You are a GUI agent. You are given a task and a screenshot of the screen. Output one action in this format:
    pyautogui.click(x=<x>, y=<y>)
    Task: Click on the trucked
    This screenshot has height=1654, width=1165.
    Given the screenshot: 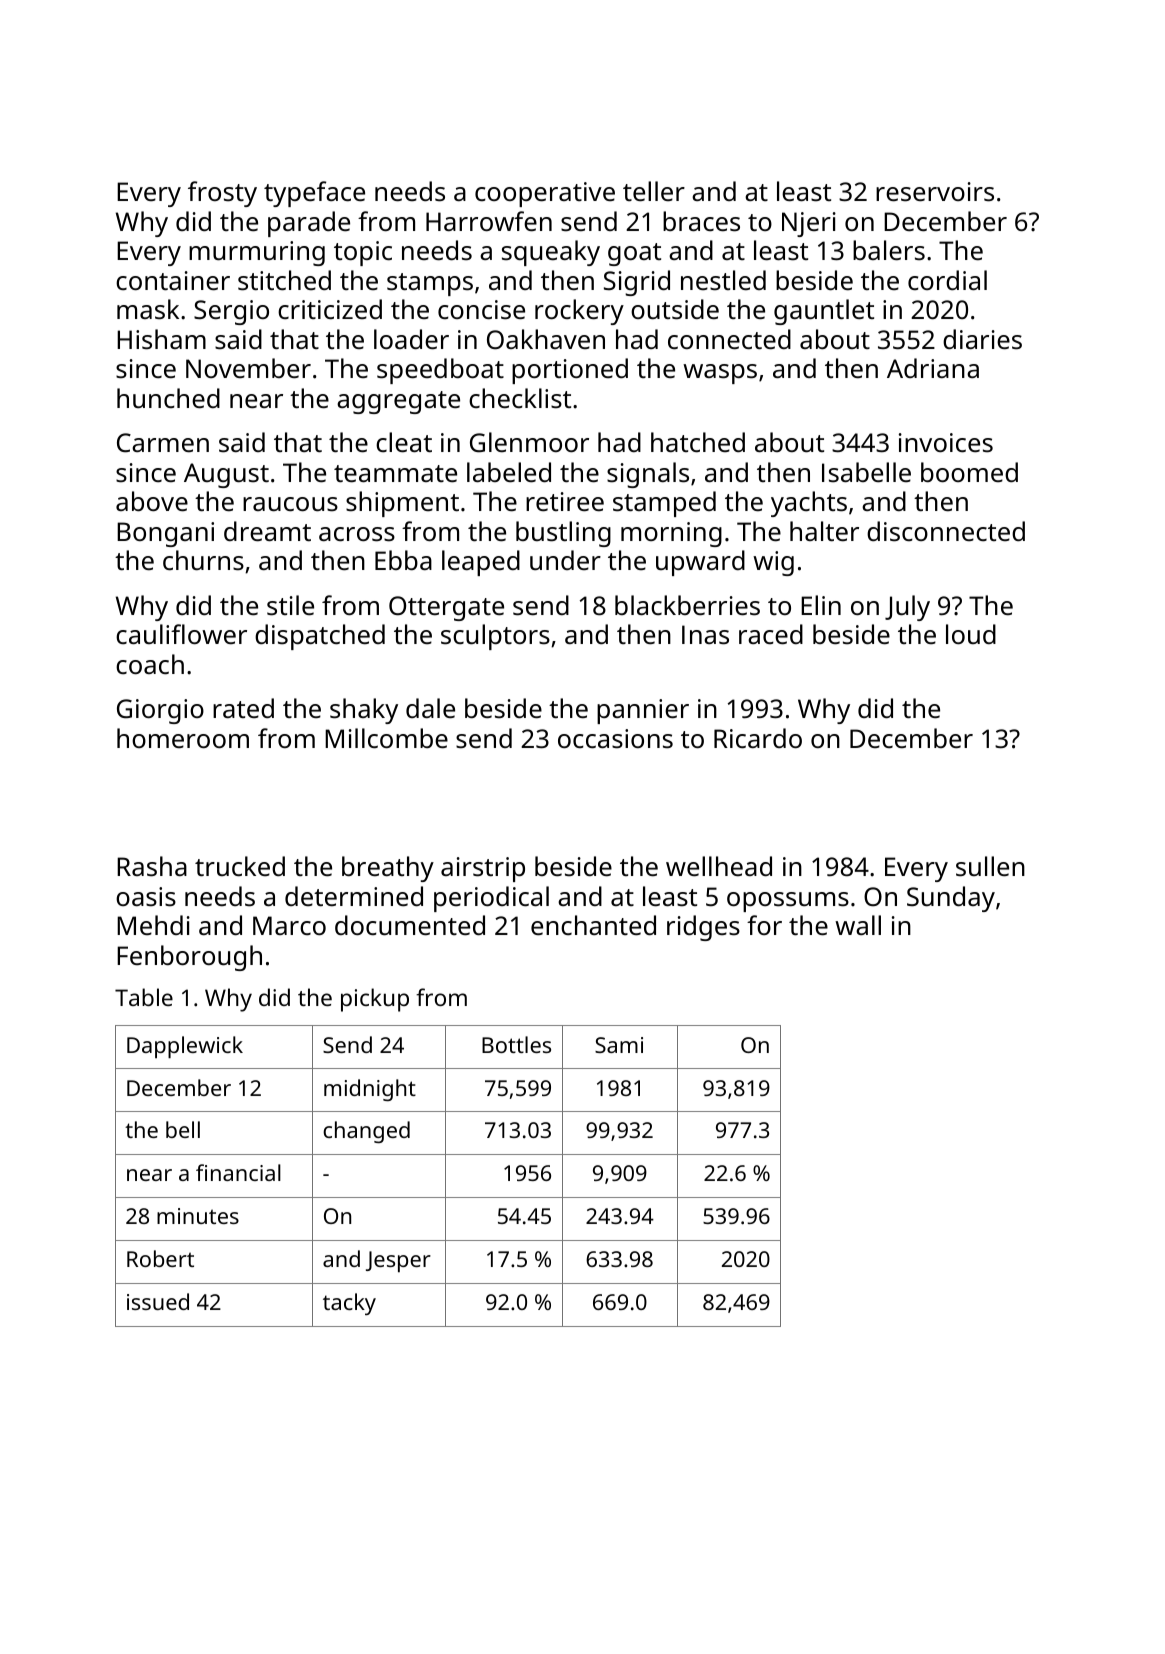 What is the action you would take?
    pyautogui.click(x=240, y=866)
